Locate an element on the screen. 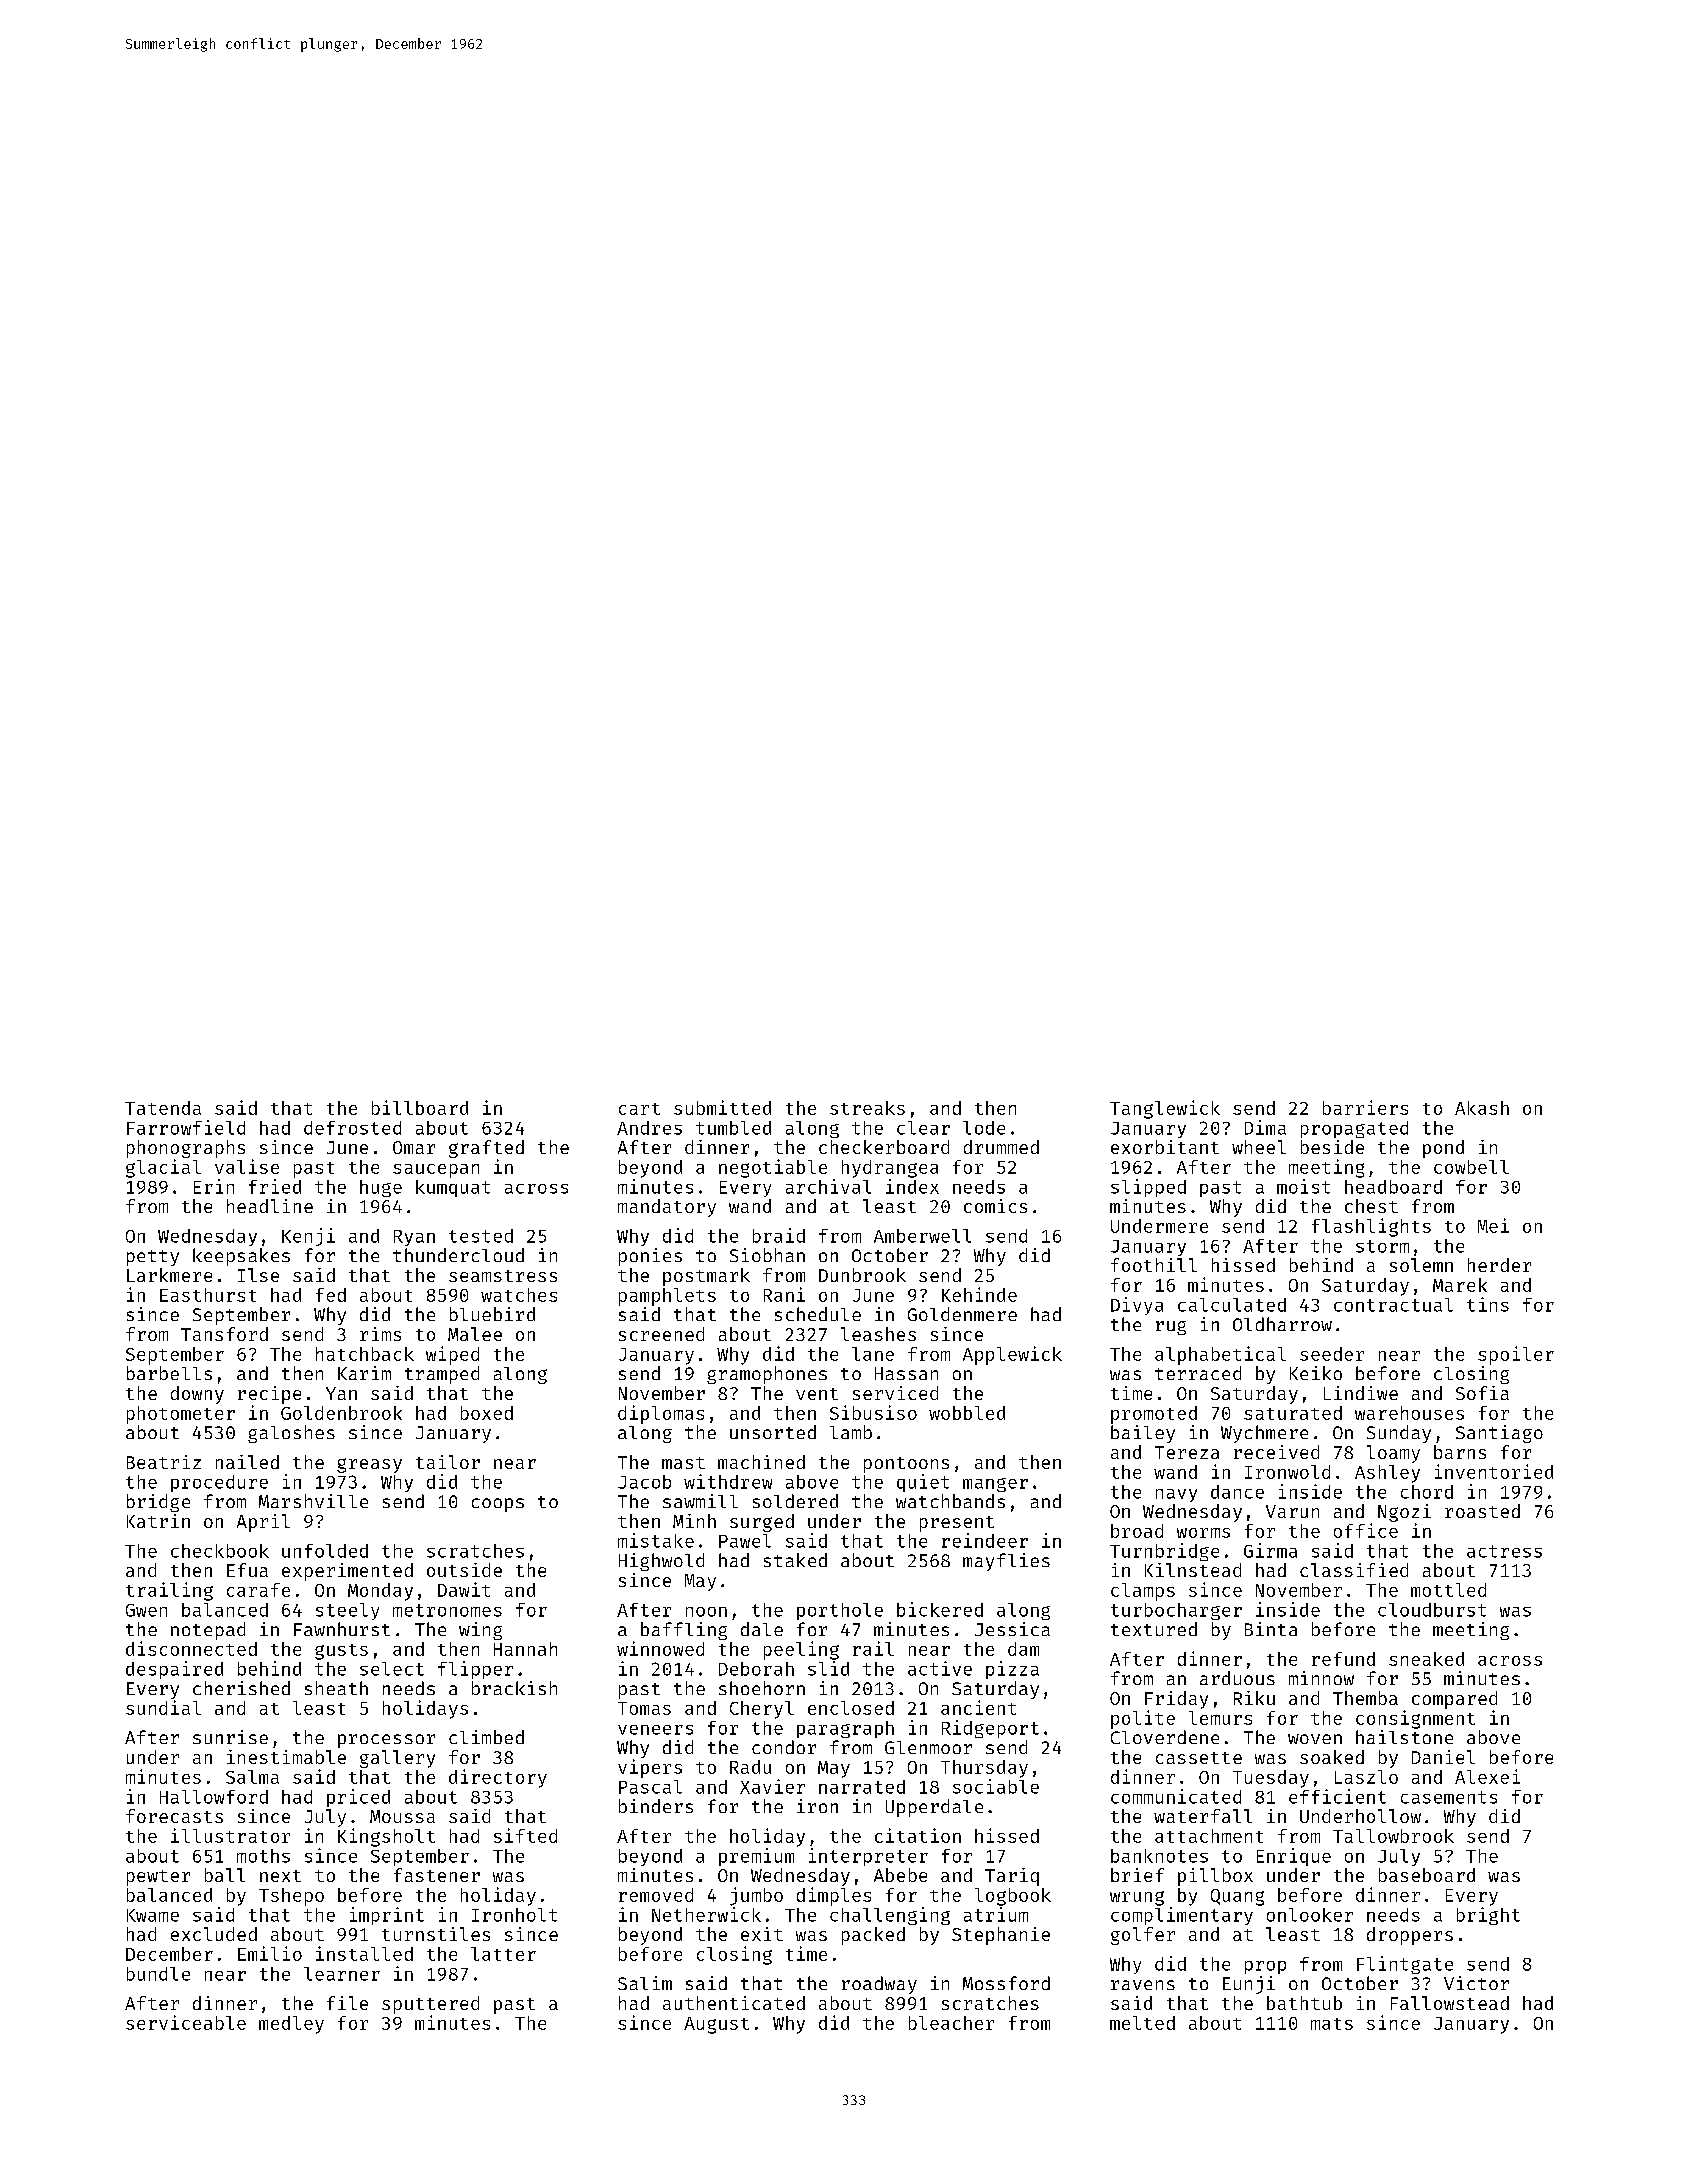  removed is located at coordinates (656, 1895).
